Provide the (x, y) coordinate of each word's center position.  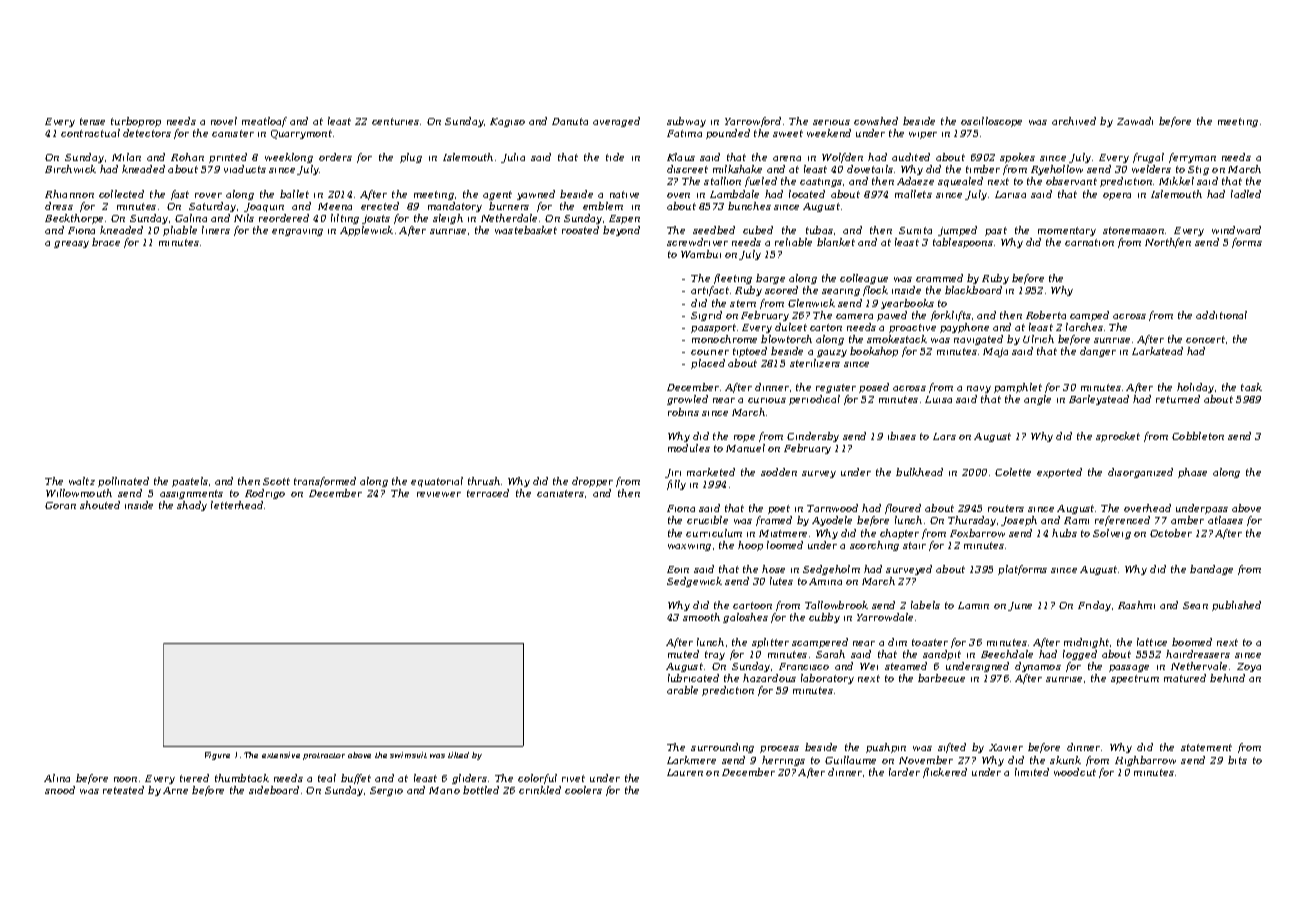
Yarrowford (753, 122)
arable (682, 690)
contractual (90, 133)
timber (983, 169)
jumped (957, 231)
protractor (324, 756)
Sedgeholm (831, 570)
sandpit (942, 655)
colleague (864, 279)
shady (192, 506)
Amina (825, 581)
